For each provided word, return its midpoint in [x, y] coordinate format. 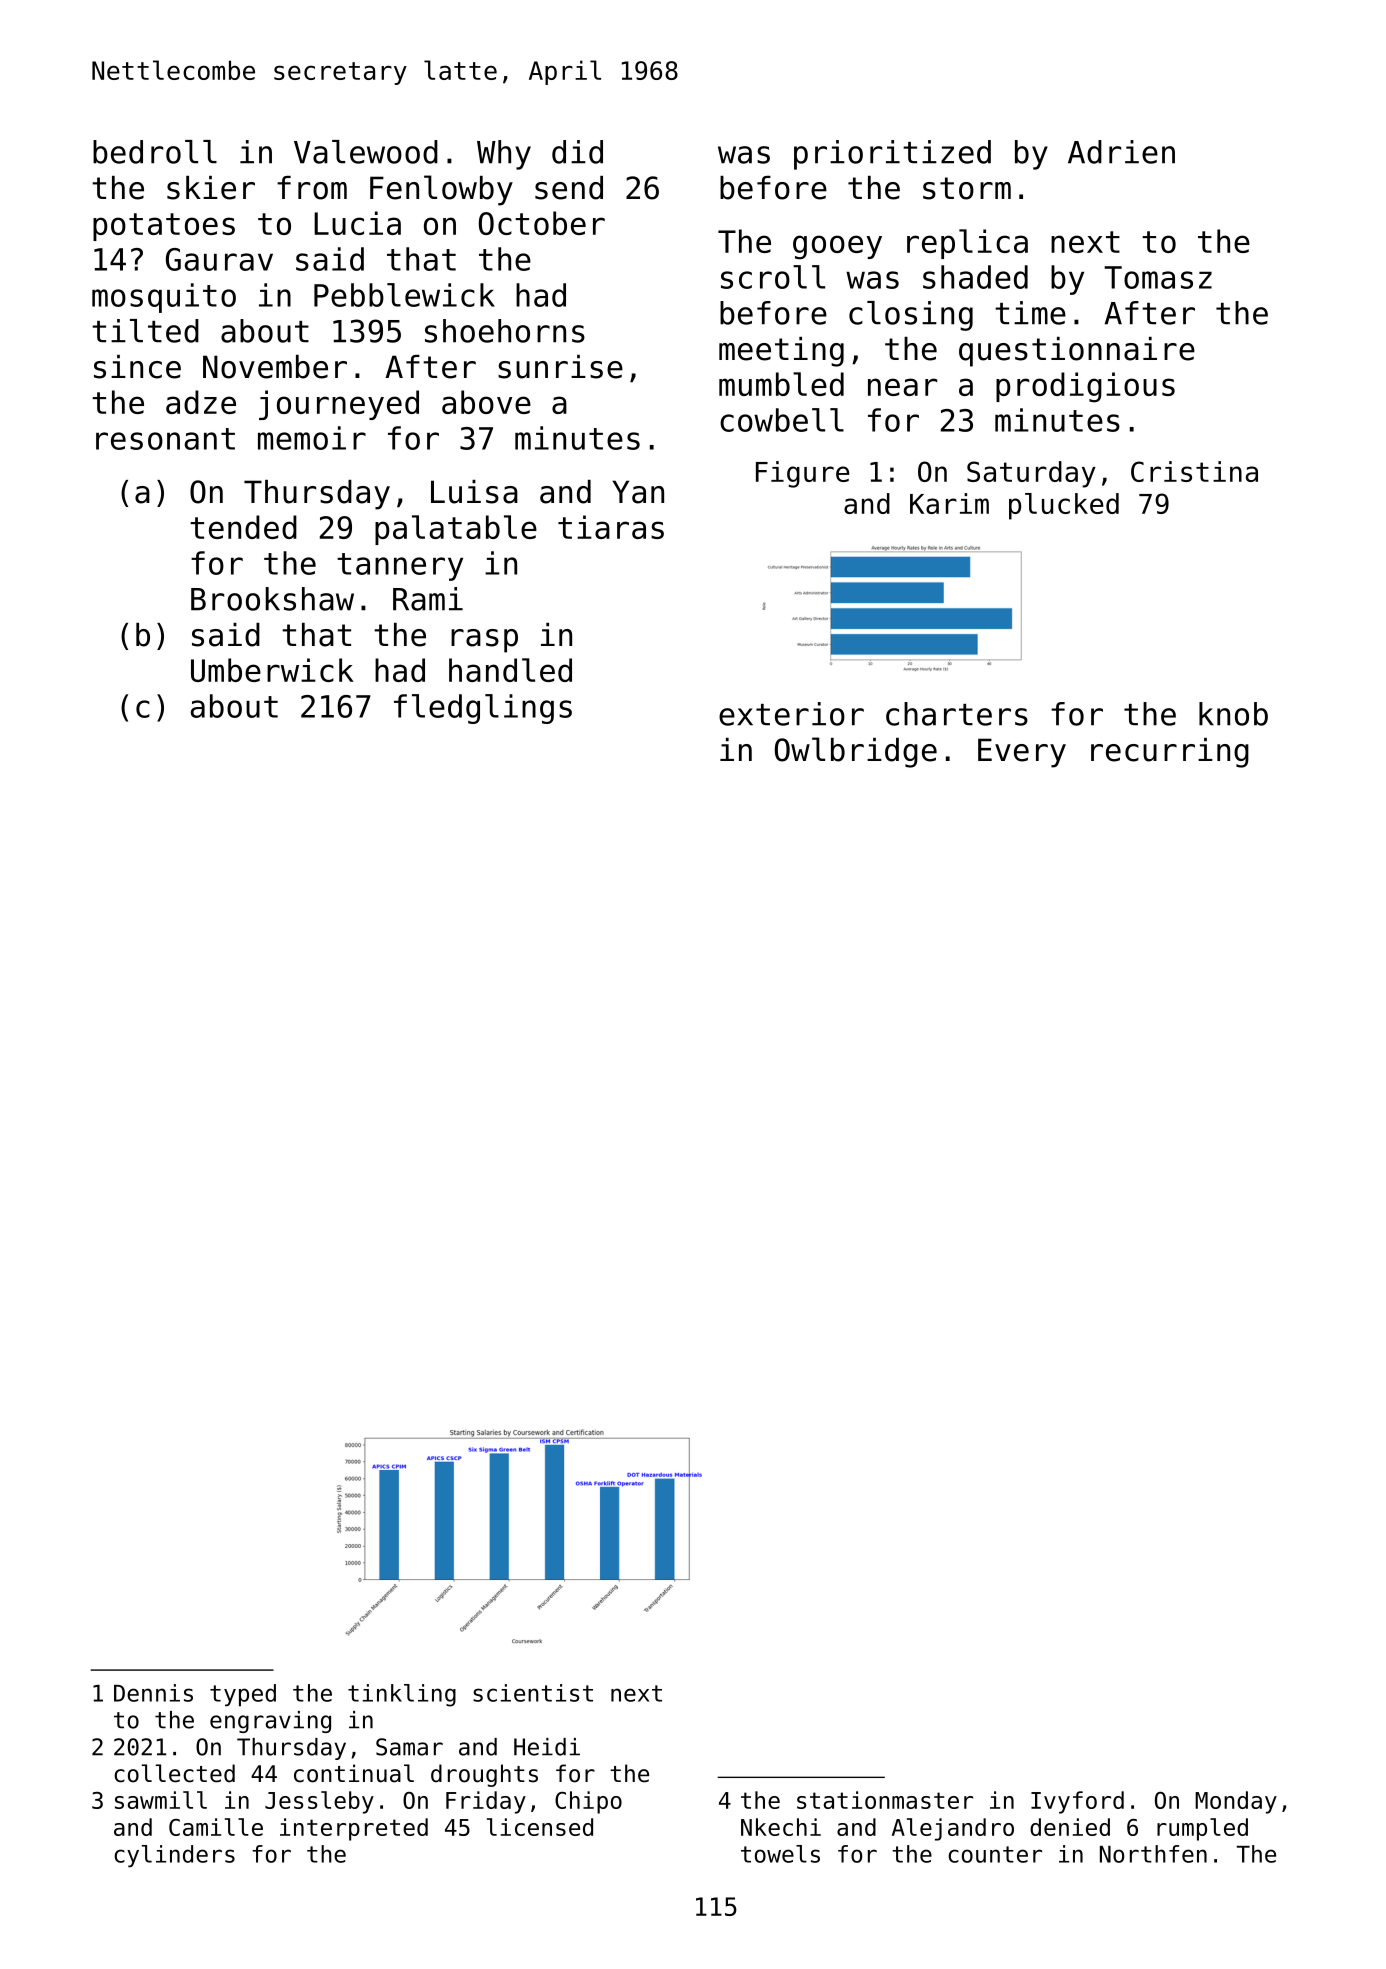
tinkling [402, 1695]
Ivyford [1077, 1802]
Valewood [366, 152]
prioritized [892, 155]
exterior [791, 714]
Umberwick [272, 670]
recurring [1170, 753]
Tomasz [1158, 277]
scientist [533, 1693]
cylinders [174, 1856]
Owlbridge [856, 752]
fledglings [483, 709]
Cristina [1194, 471]
